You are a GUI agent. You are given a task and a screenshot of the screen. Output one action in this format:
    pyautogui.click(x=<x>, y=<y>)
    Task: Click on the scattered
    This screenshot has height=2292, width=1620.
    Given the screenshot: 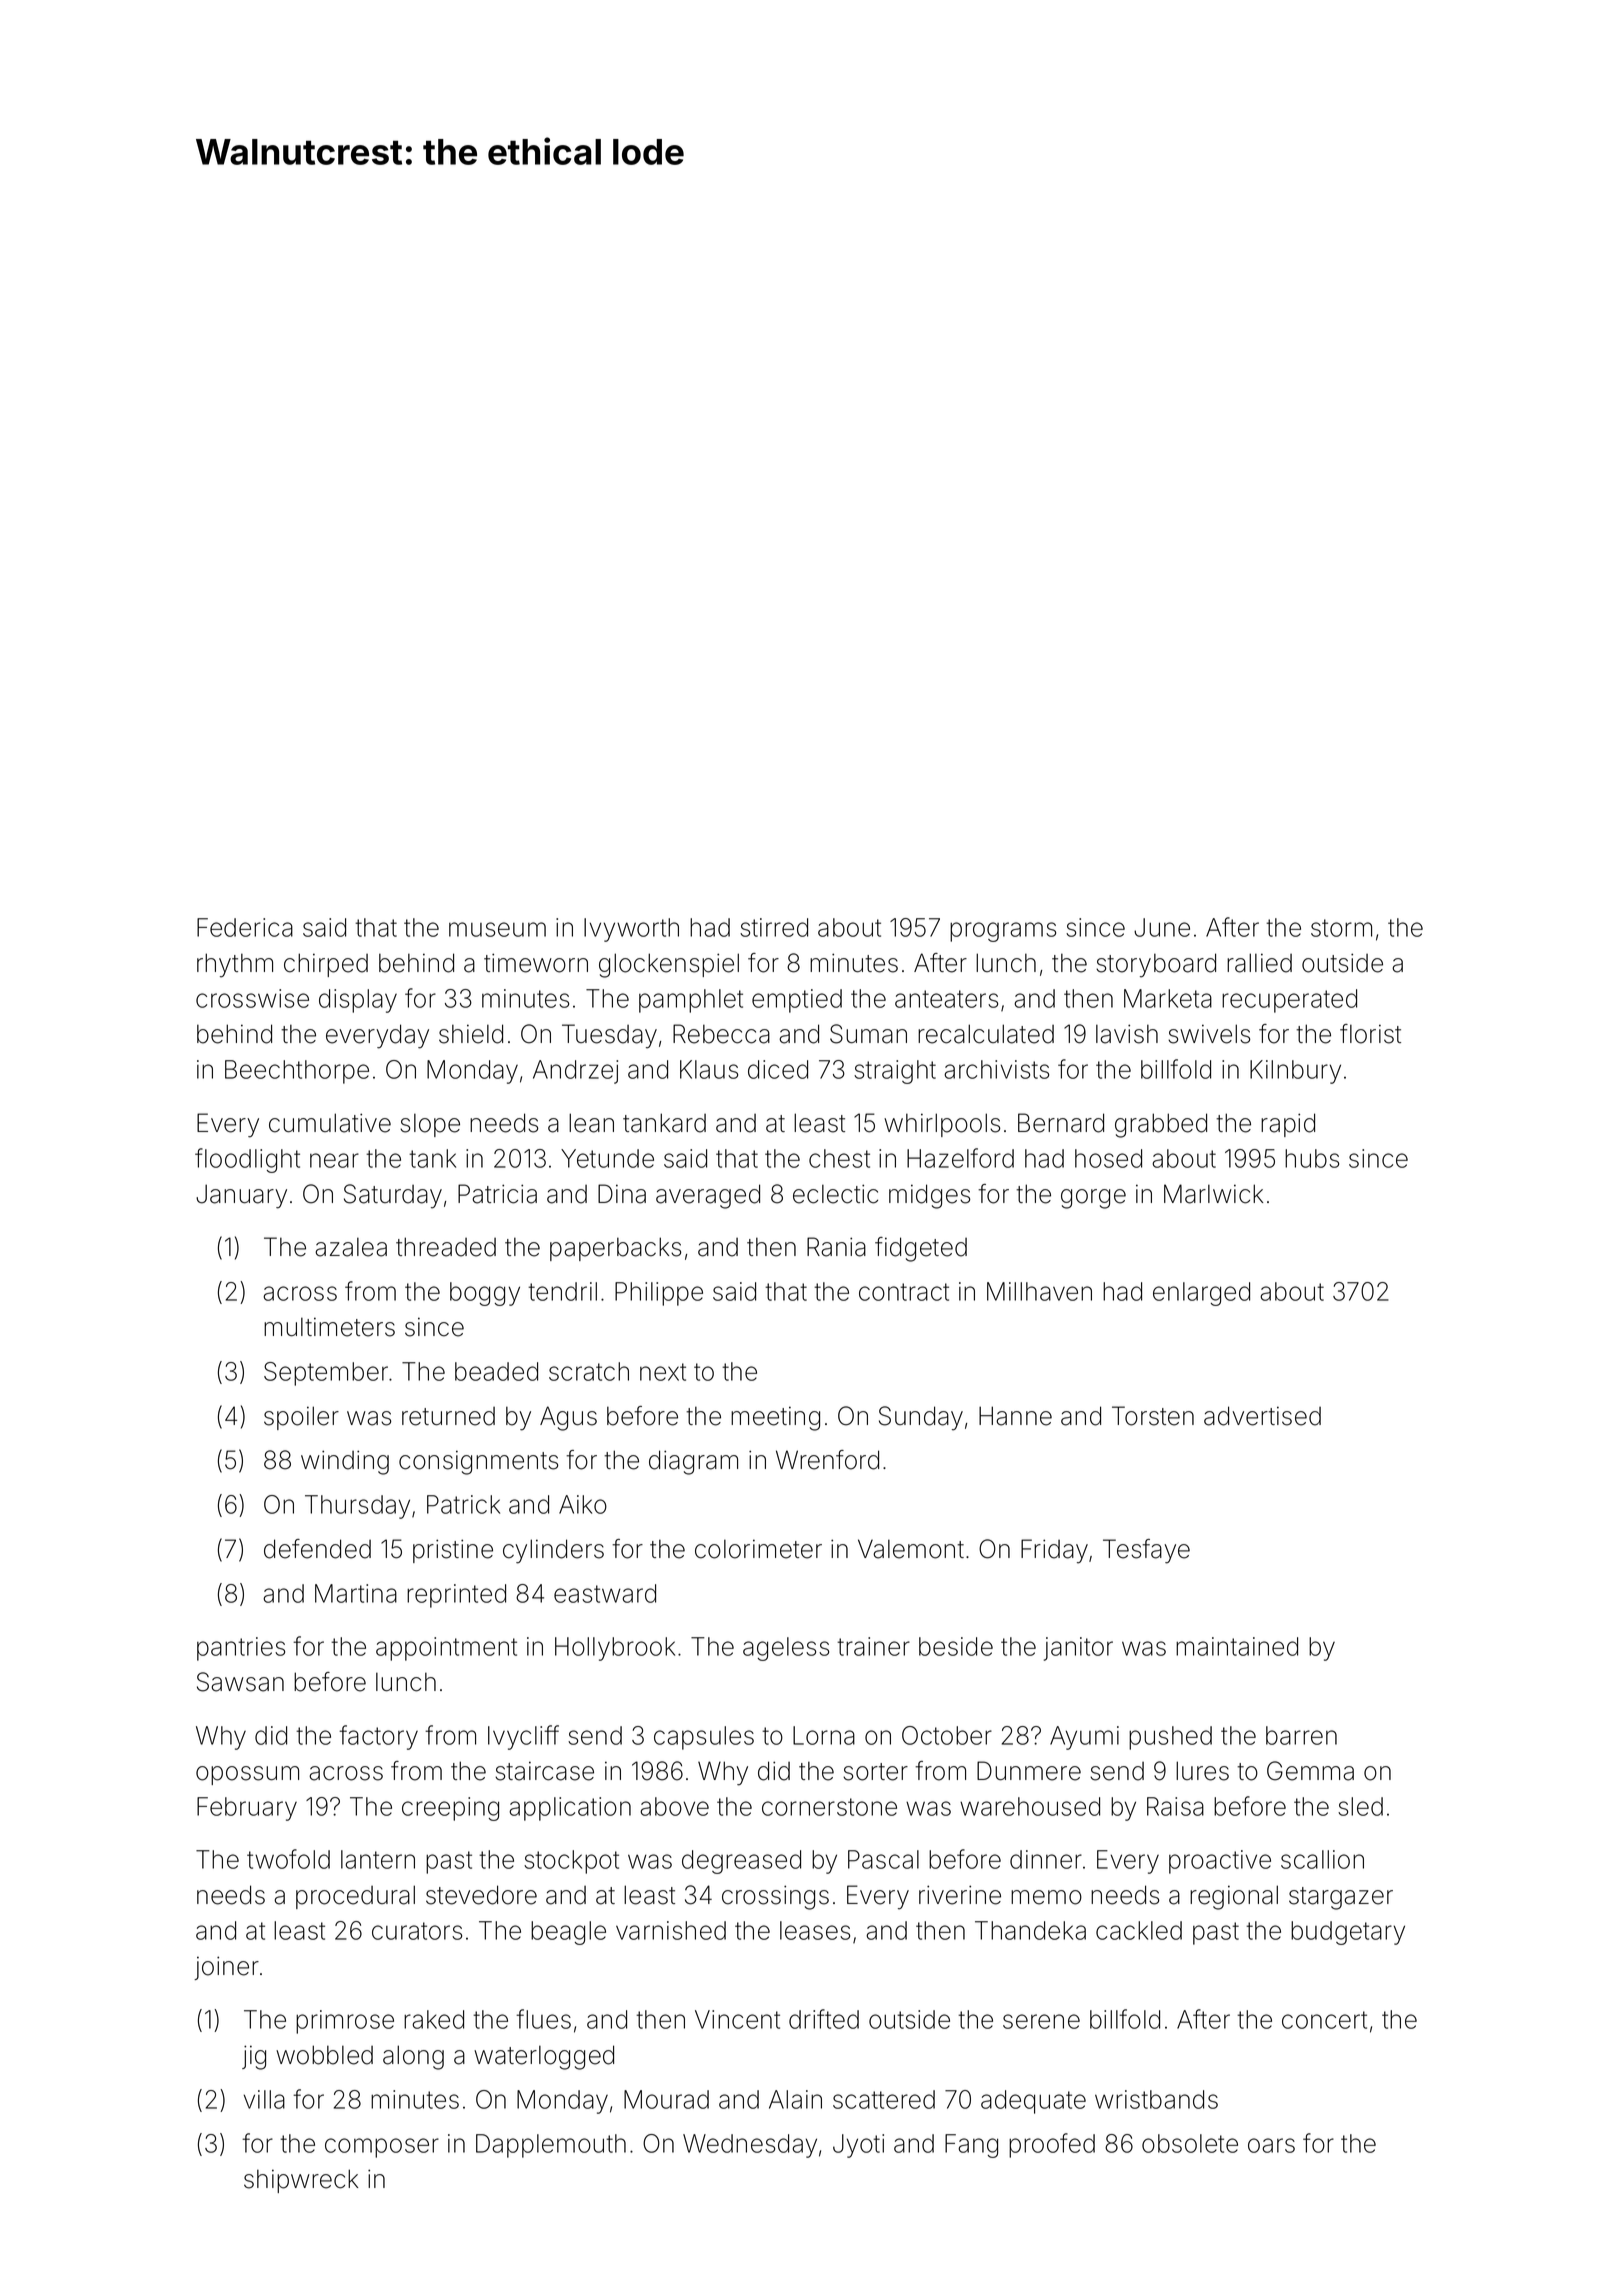 What is the action you would take?
    pyautogui.click(x=884, y=2099)
